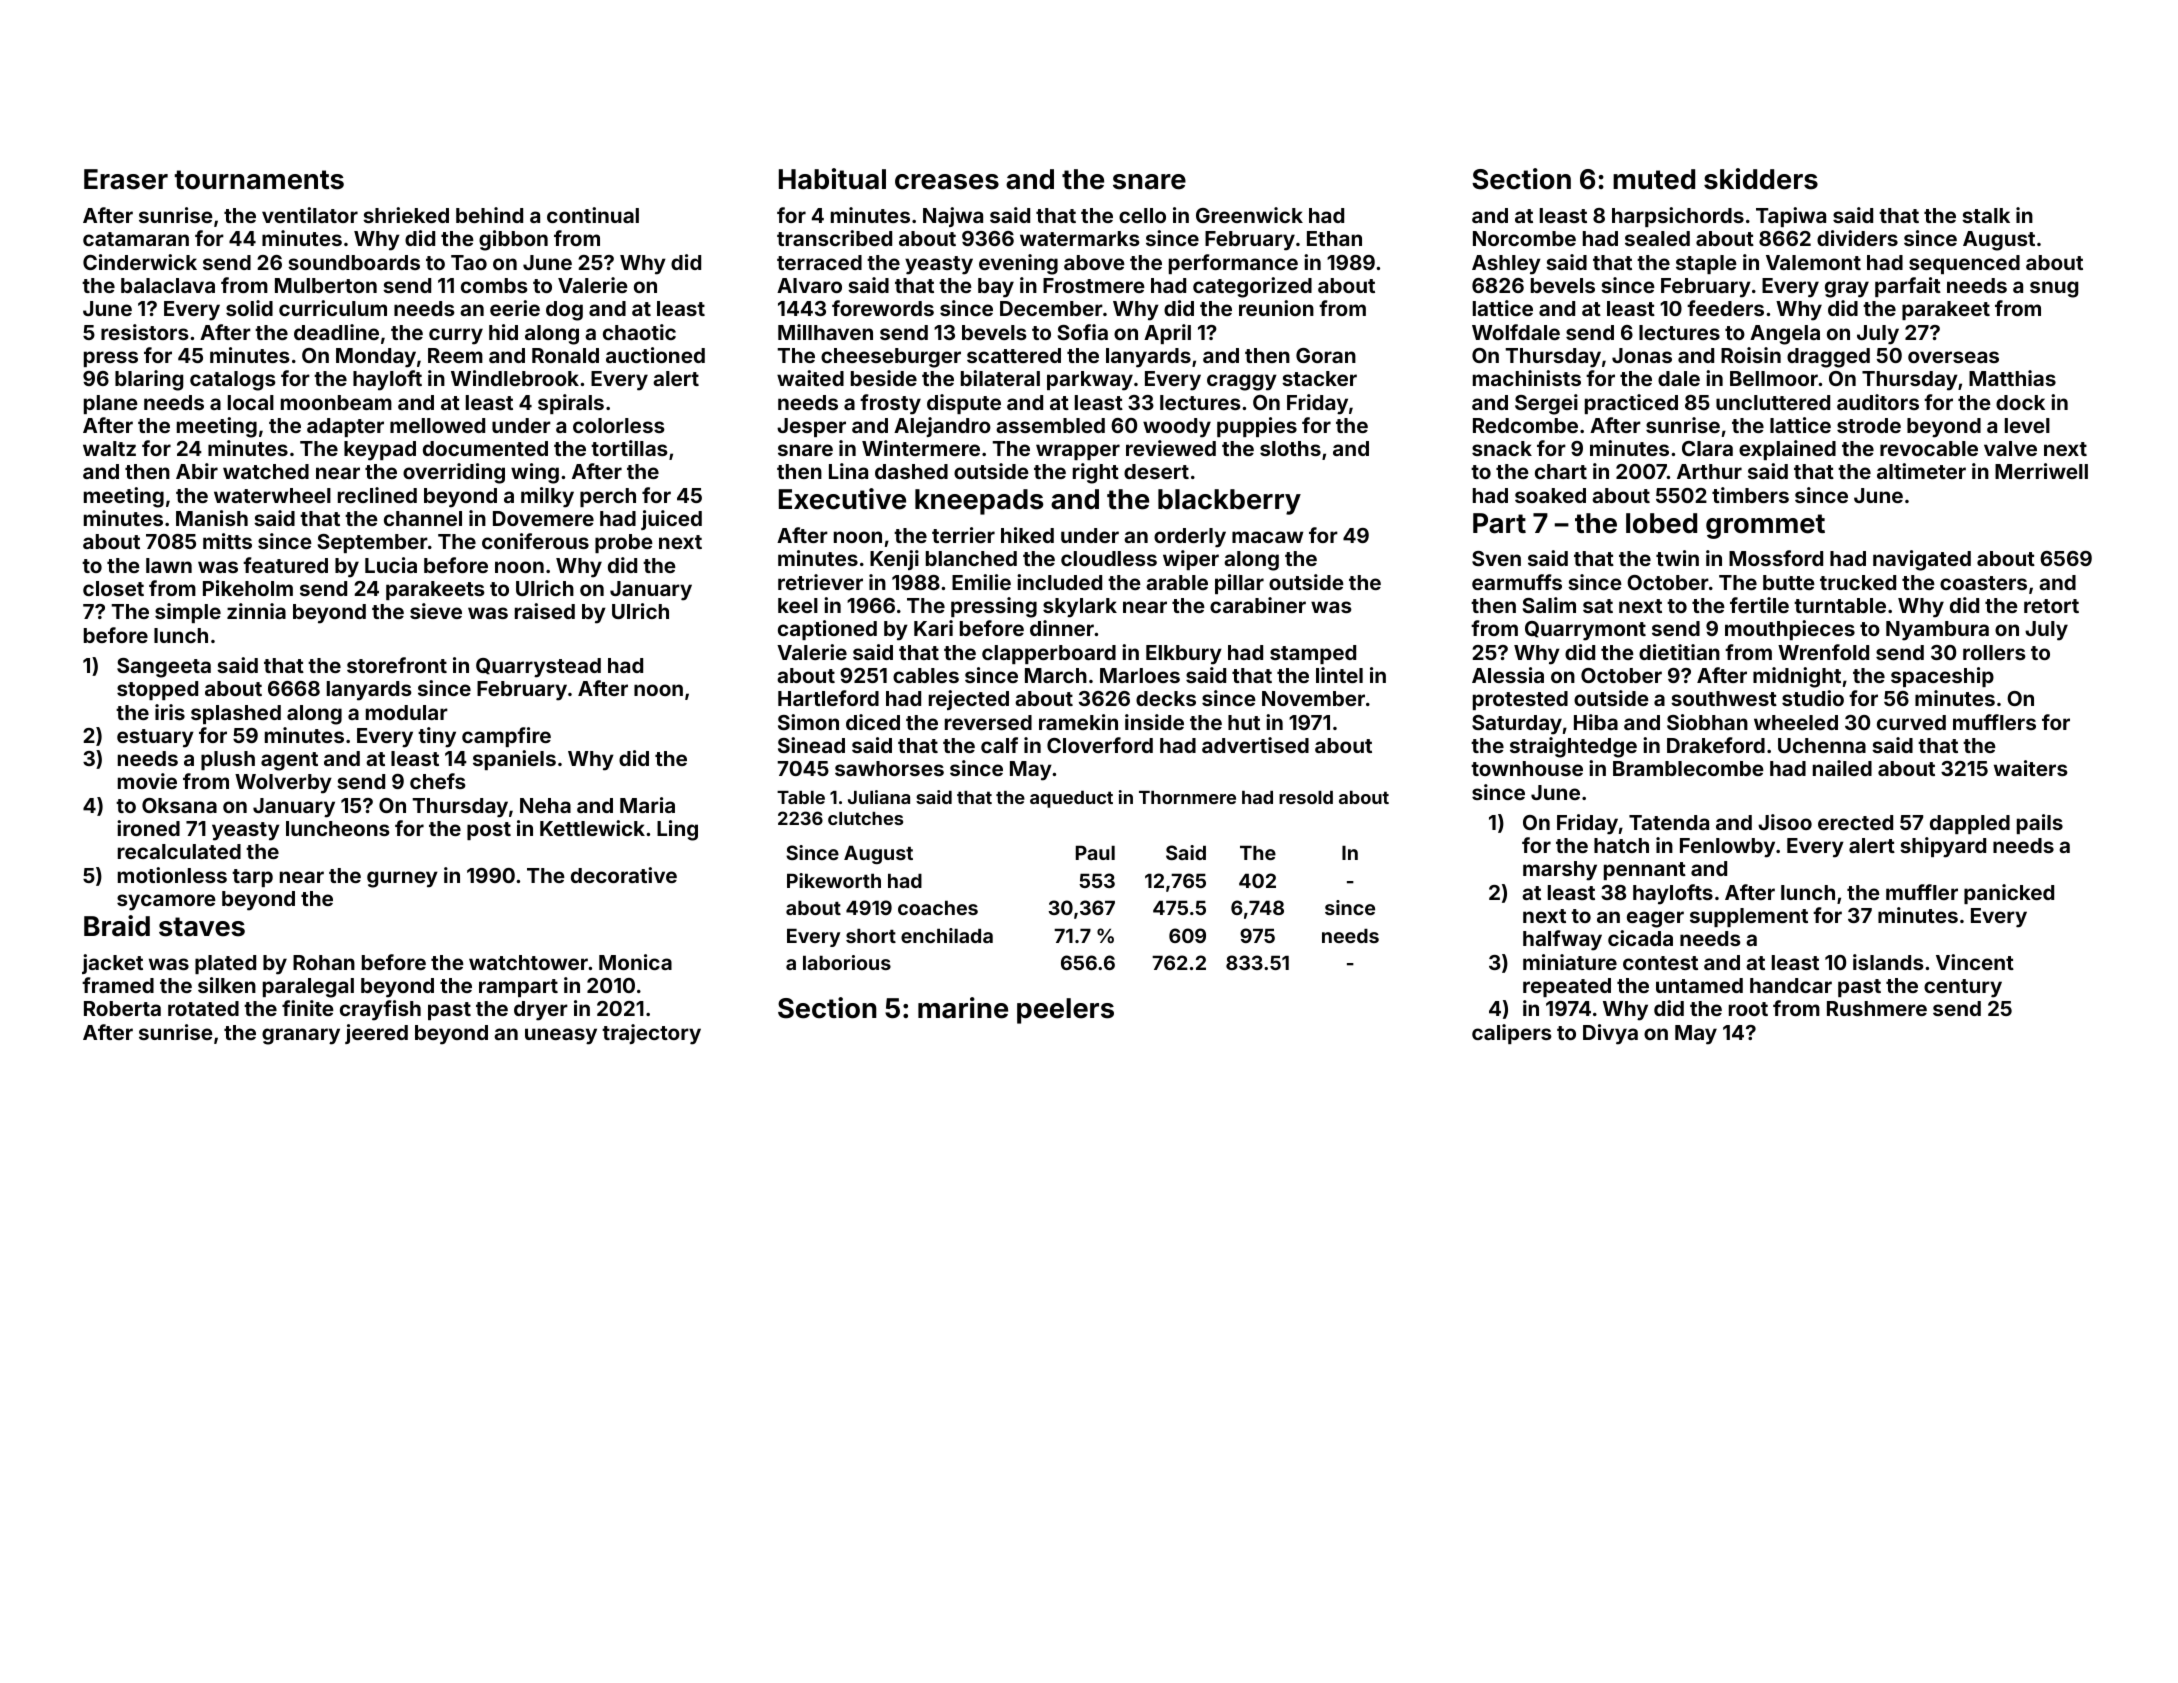 The height and width of the image is (1683, 2178). What do you see at coordinates (1631, 404) in the image?
I see `practiced` at bounding box center [1631, 404].
